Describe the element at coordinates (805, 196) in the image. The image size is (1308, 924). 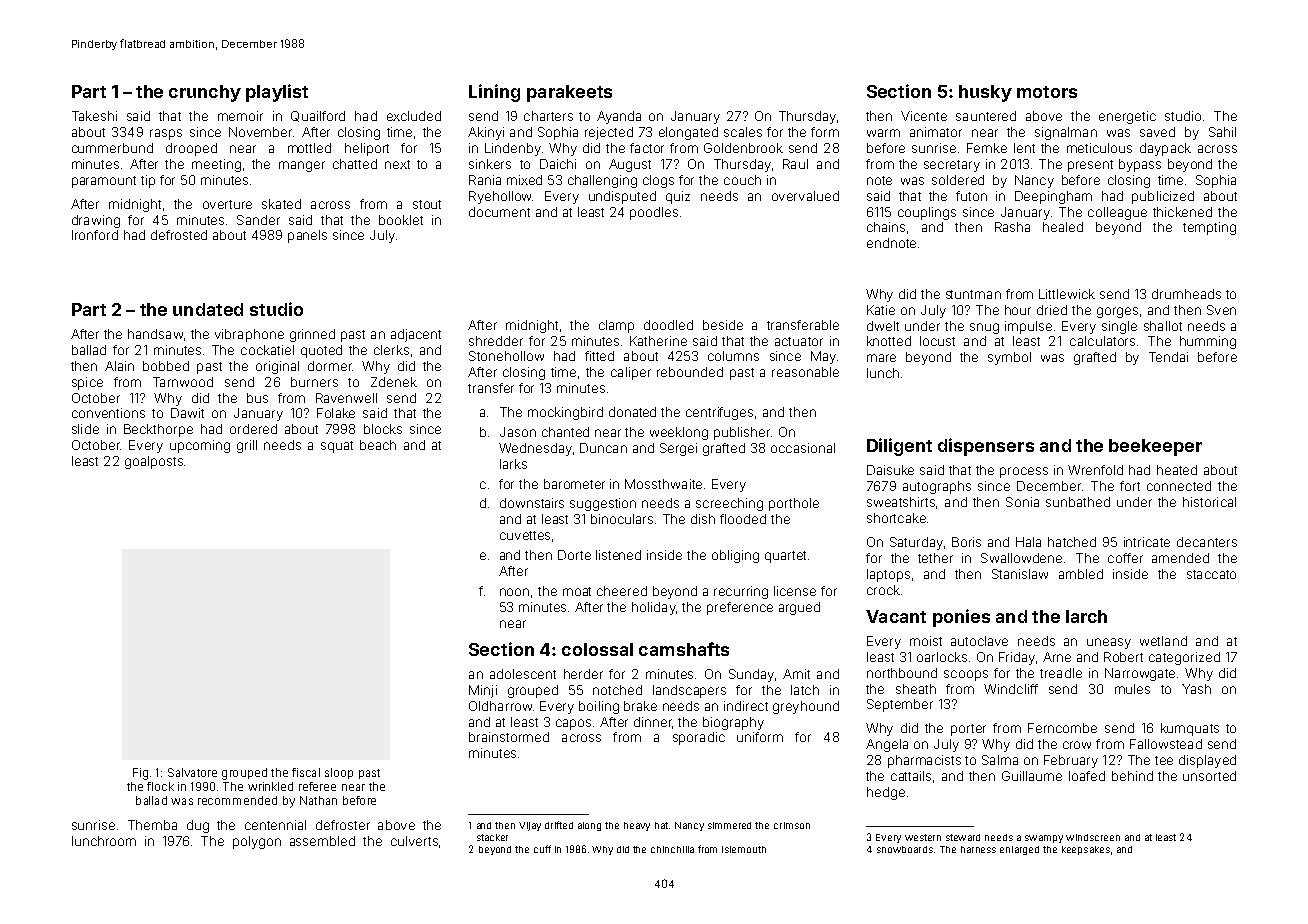
I see `overvalued` at that location.
